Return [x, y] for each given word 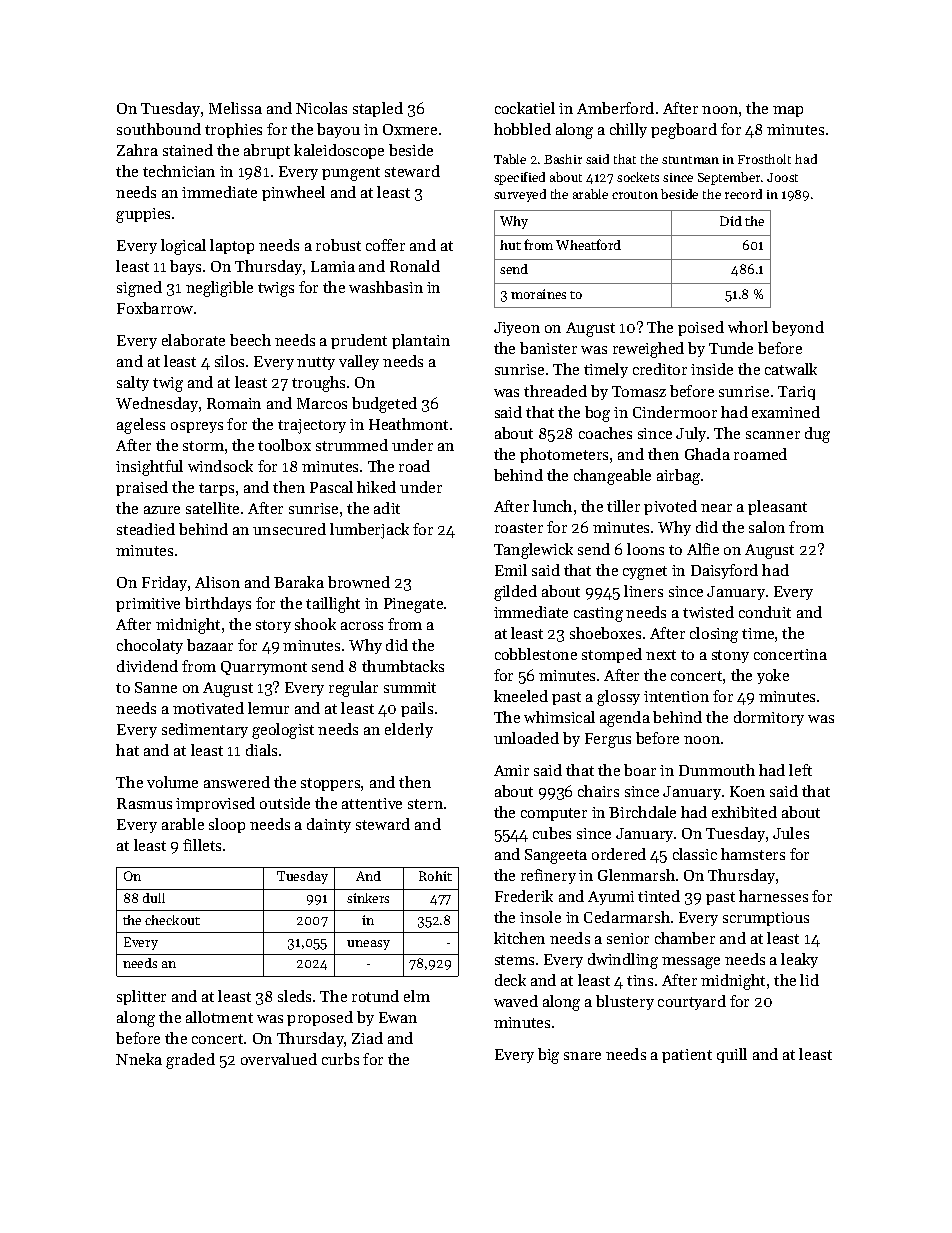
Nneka [139, 1059]
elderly [409, 730]
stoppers [330, 784]
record [743, 194]
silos [229, 361]
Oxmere [410, 129]
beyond [798, 328]
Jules [791, 833]
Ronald [415, 266]
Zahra [137, 150]
